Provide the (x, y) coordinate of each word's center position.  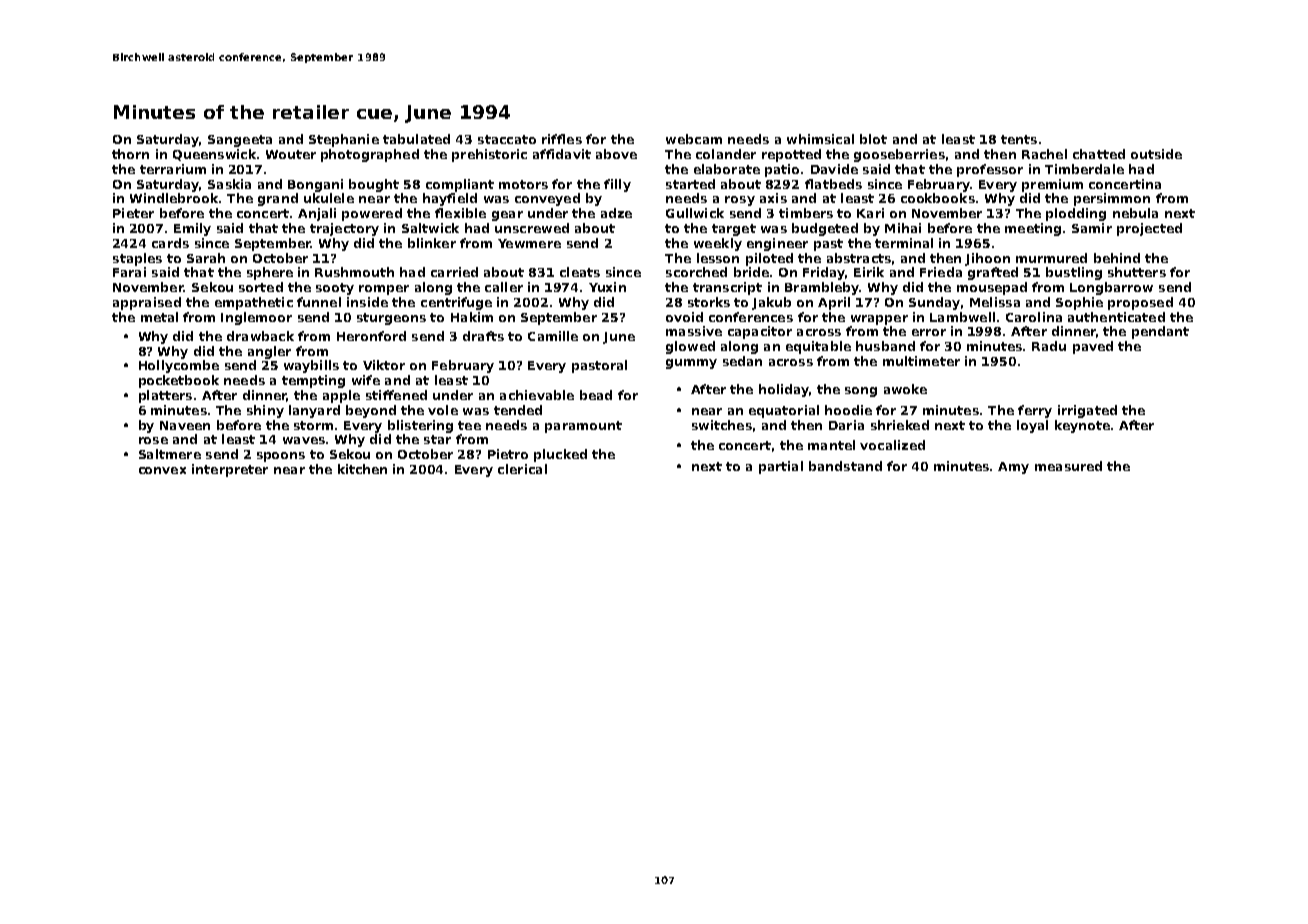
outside (1156, 154)
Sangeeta (240, 141)
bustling (1074, 273)
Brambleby (822, 288)
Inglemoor (256, 318)
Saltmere (170, 454)
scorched (696, 272)
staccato (507, 139)
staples (137, 259)
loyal (1032, 426)
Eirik (869, 272)
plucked (560, 455)
